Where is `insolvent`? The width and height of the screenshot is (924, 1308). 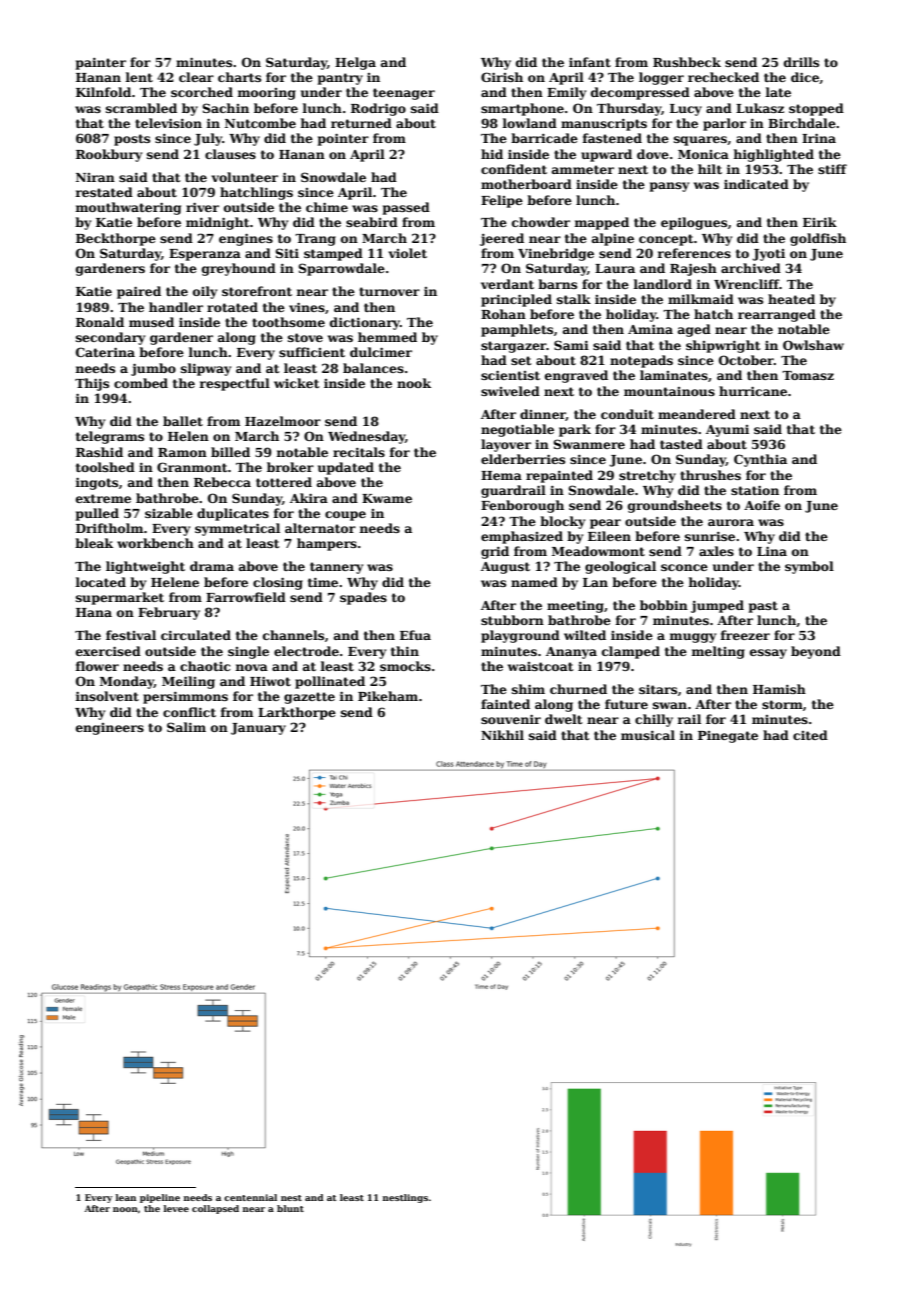 insolvent is located at coordinates (107, 696).
